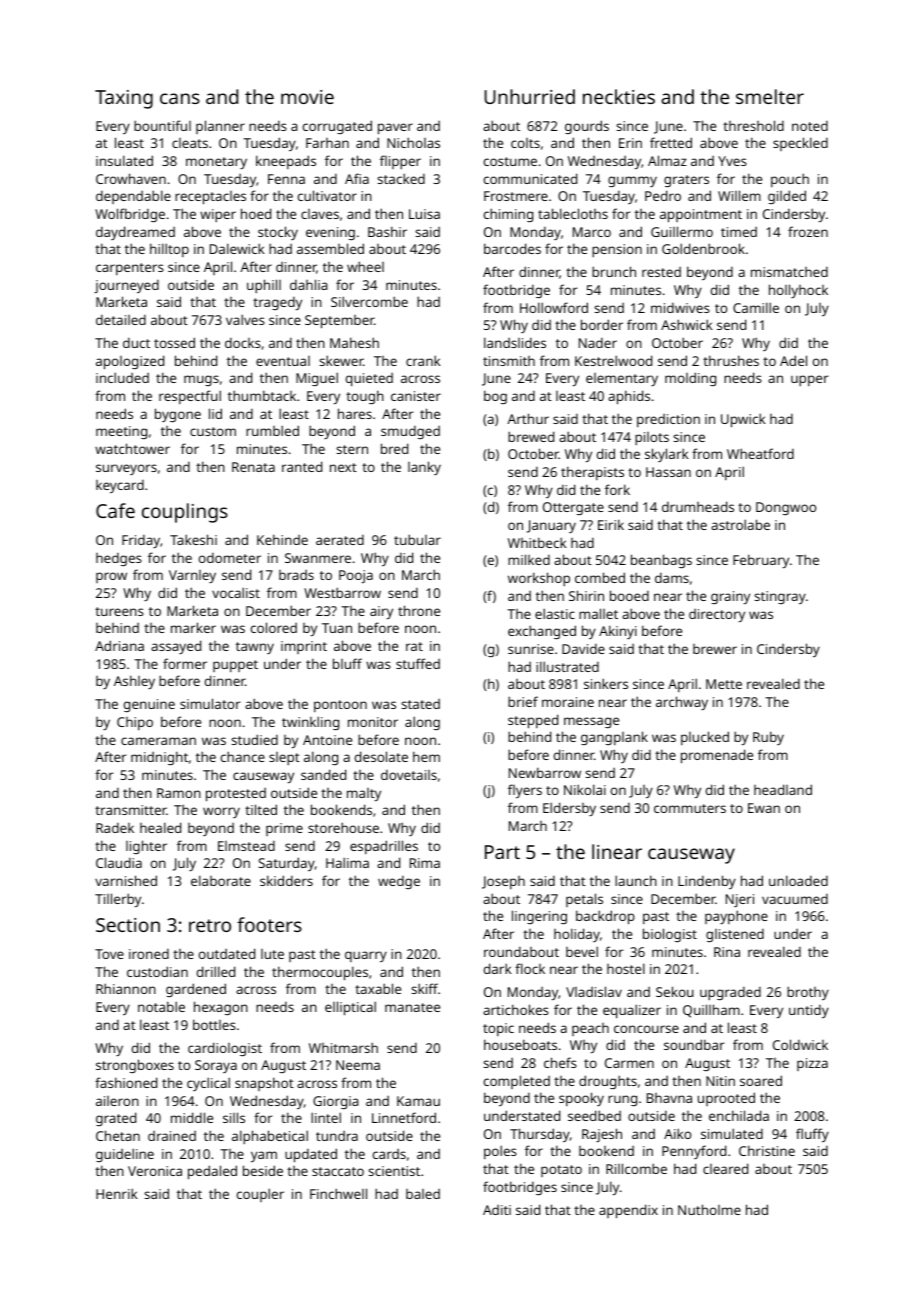 The width and height of the screenshot is (924, 1308). Describe the element at coordinates (761, 561) in the screenshot. I see `February` at that location.
